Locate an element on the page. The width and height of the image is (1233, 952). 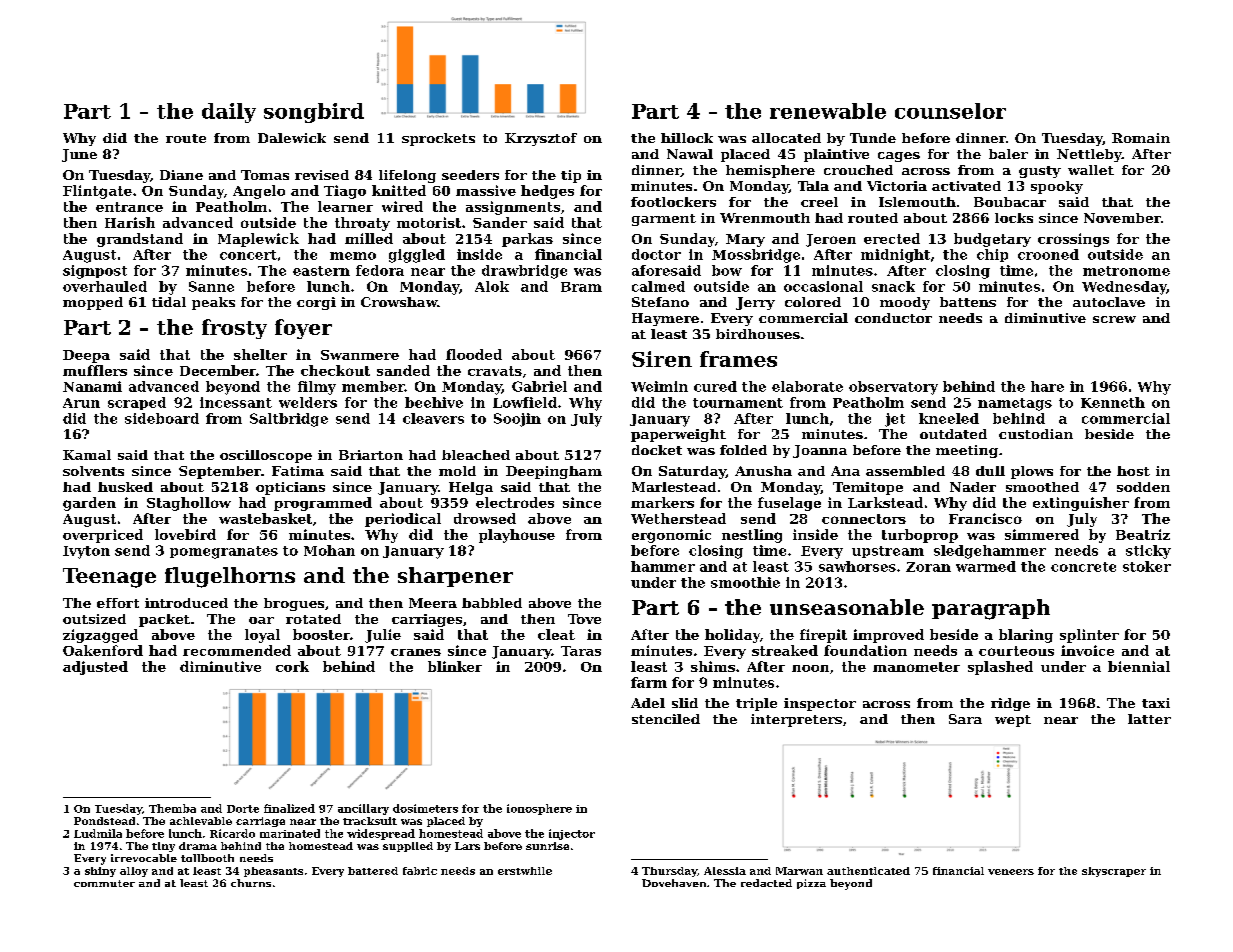
allocated is located at coordinates (786, 138).
